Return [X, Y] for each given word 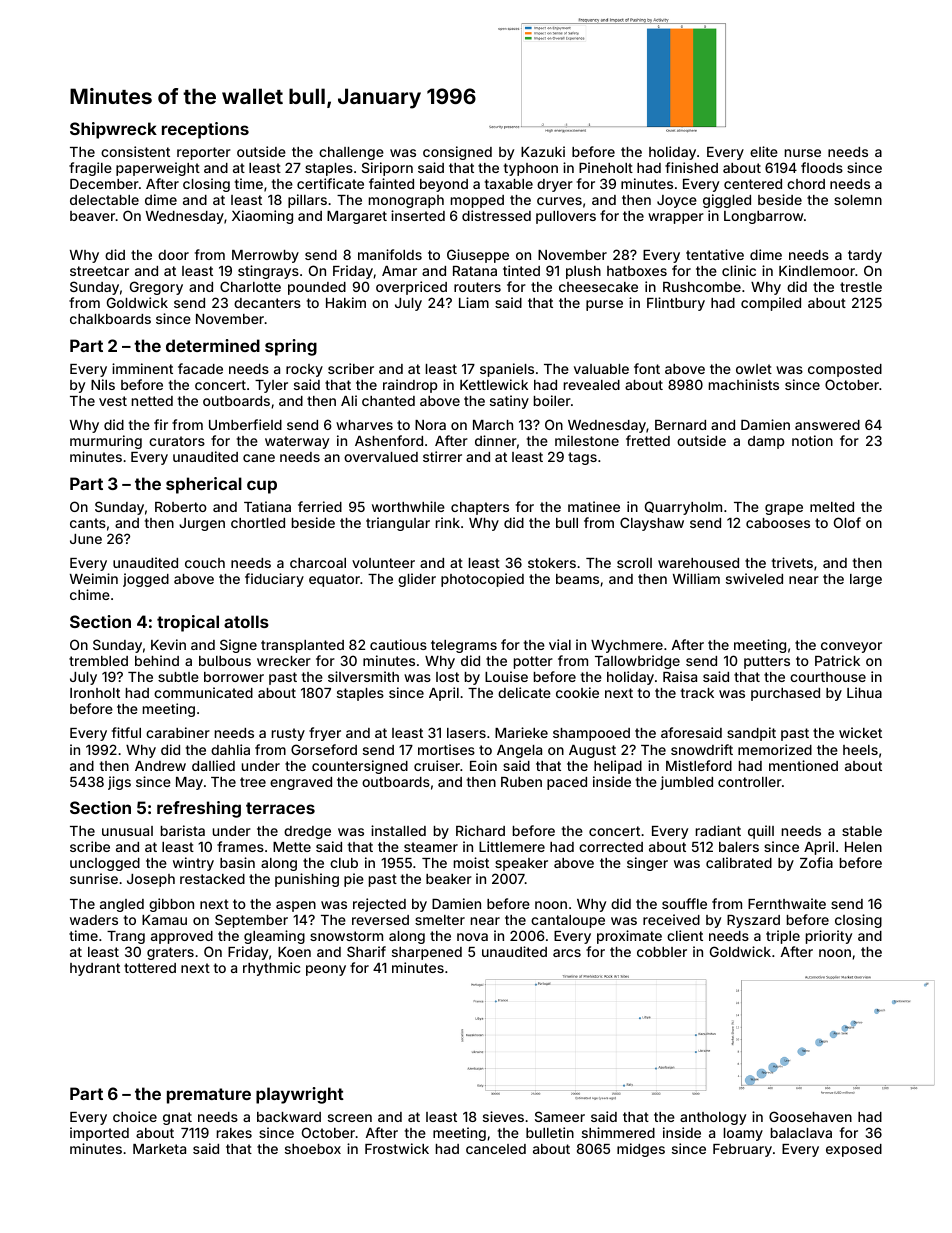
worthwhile [408, 506]
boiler [552, 400]
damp [766, 442]
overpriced [411, 288]
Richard [480, 830]
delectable [104, 200]
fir [161, 424]
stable [862, 831]
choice [135, 1116]
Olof [847, 522]
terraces [280, 808]
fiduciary [274, 580]
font [647, 368]
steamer [431, 847]
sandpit [751, 734]
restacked [212, 879]
